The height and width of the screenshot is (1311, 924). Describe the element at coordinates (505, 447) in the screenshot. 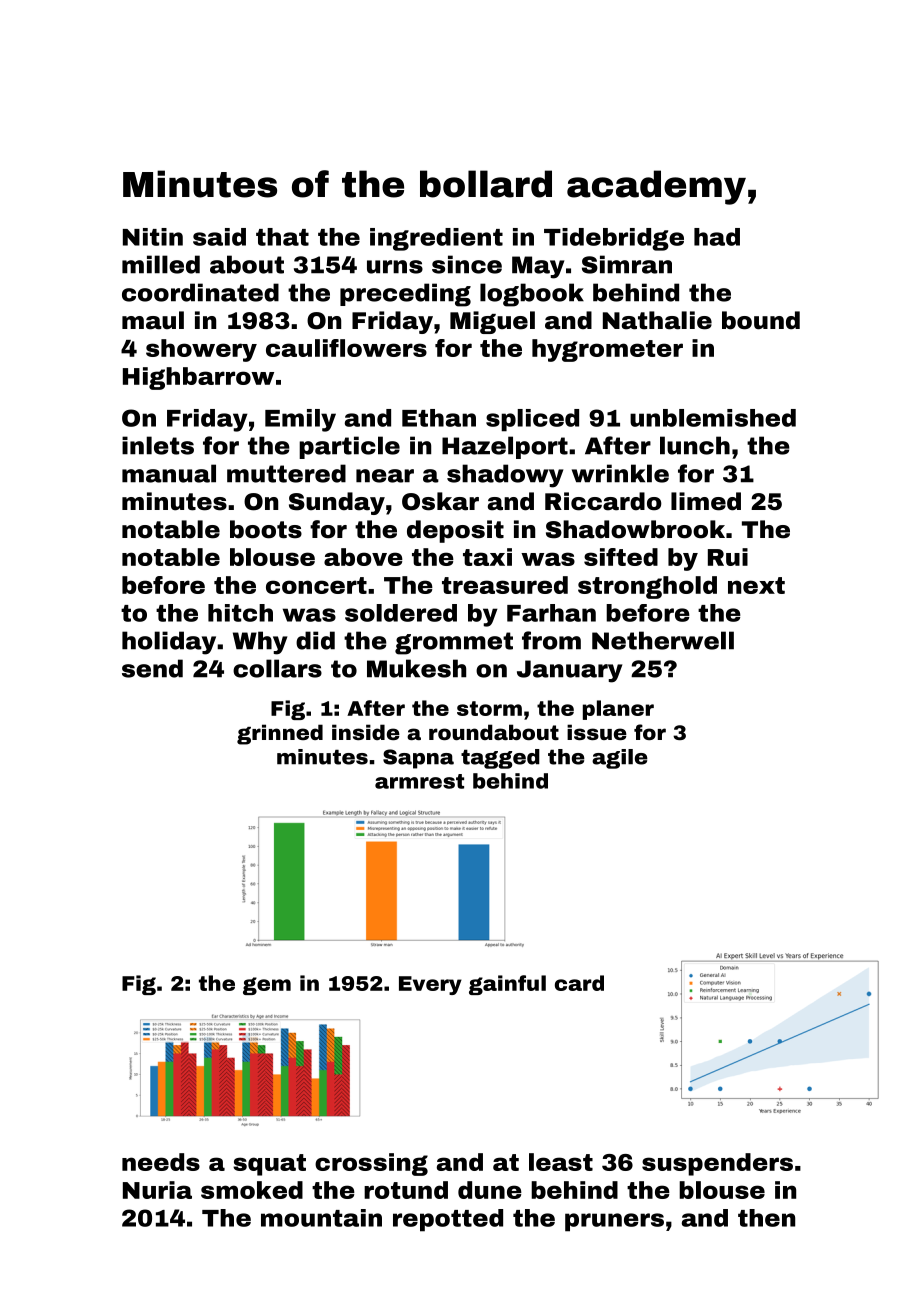

I see `Hazelport` at that location.
